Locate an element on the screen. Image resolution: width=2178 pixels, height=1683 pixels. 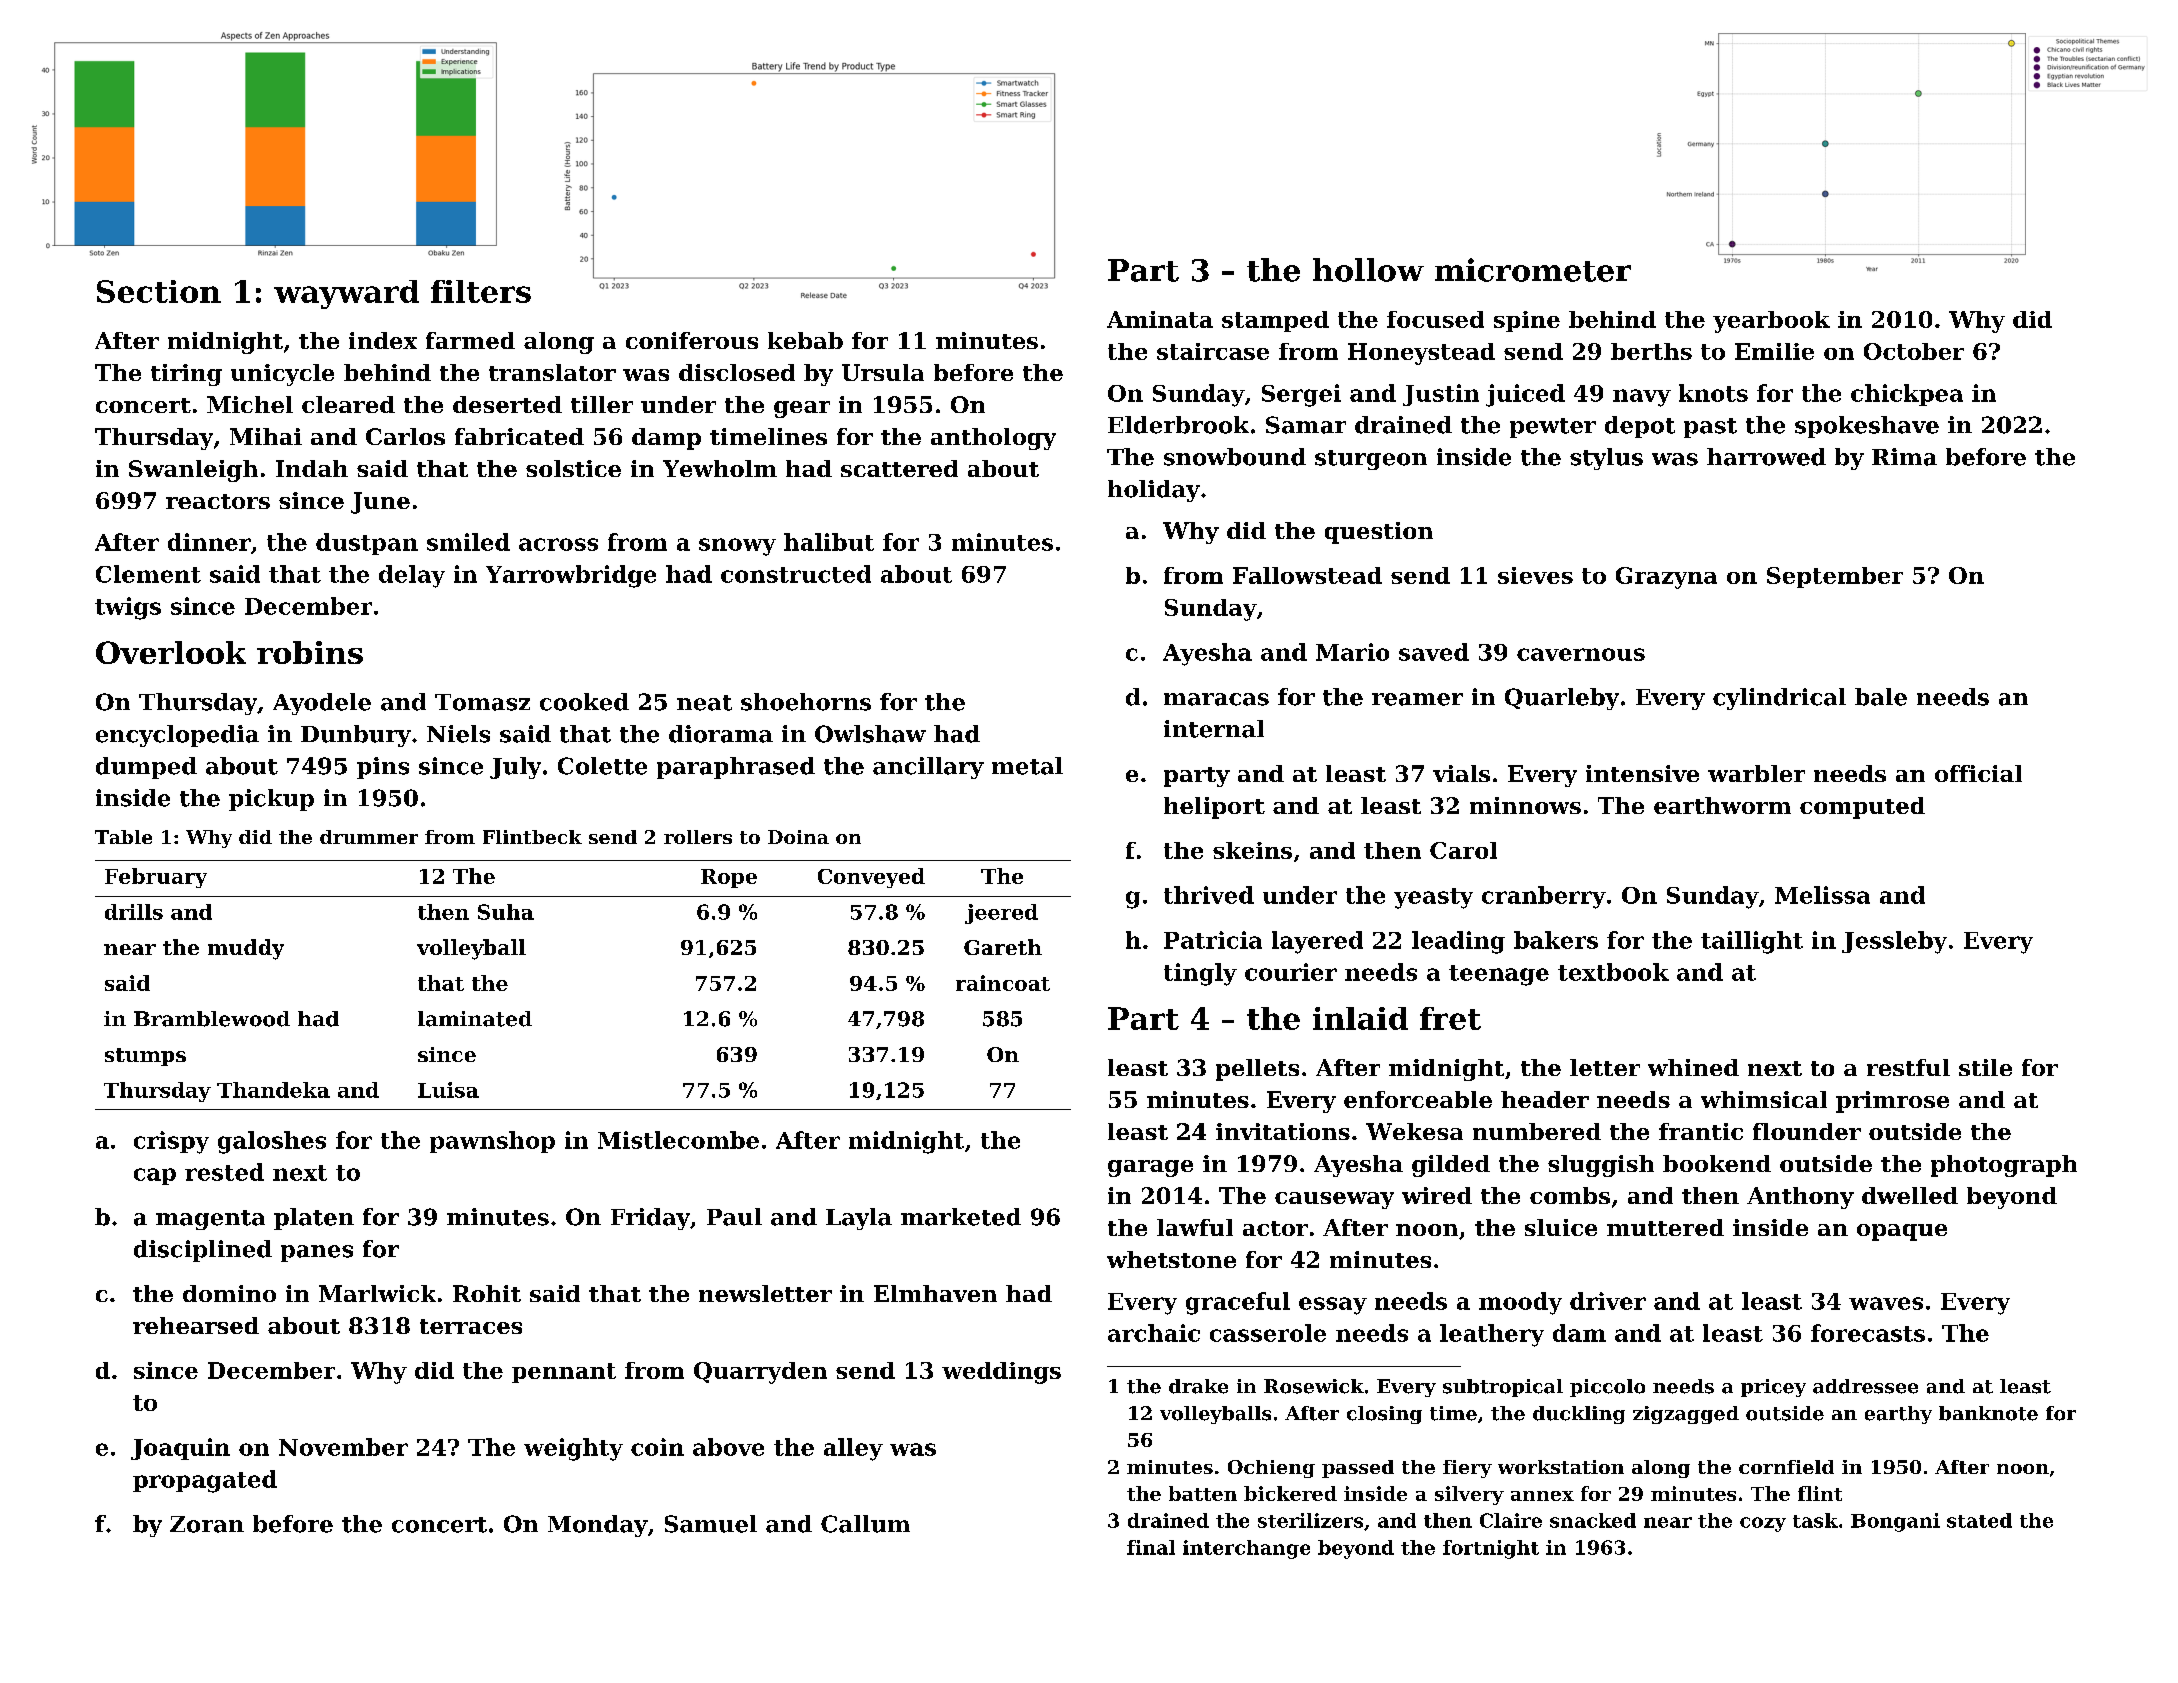
Mario is located at coordinates (1352, 652).
